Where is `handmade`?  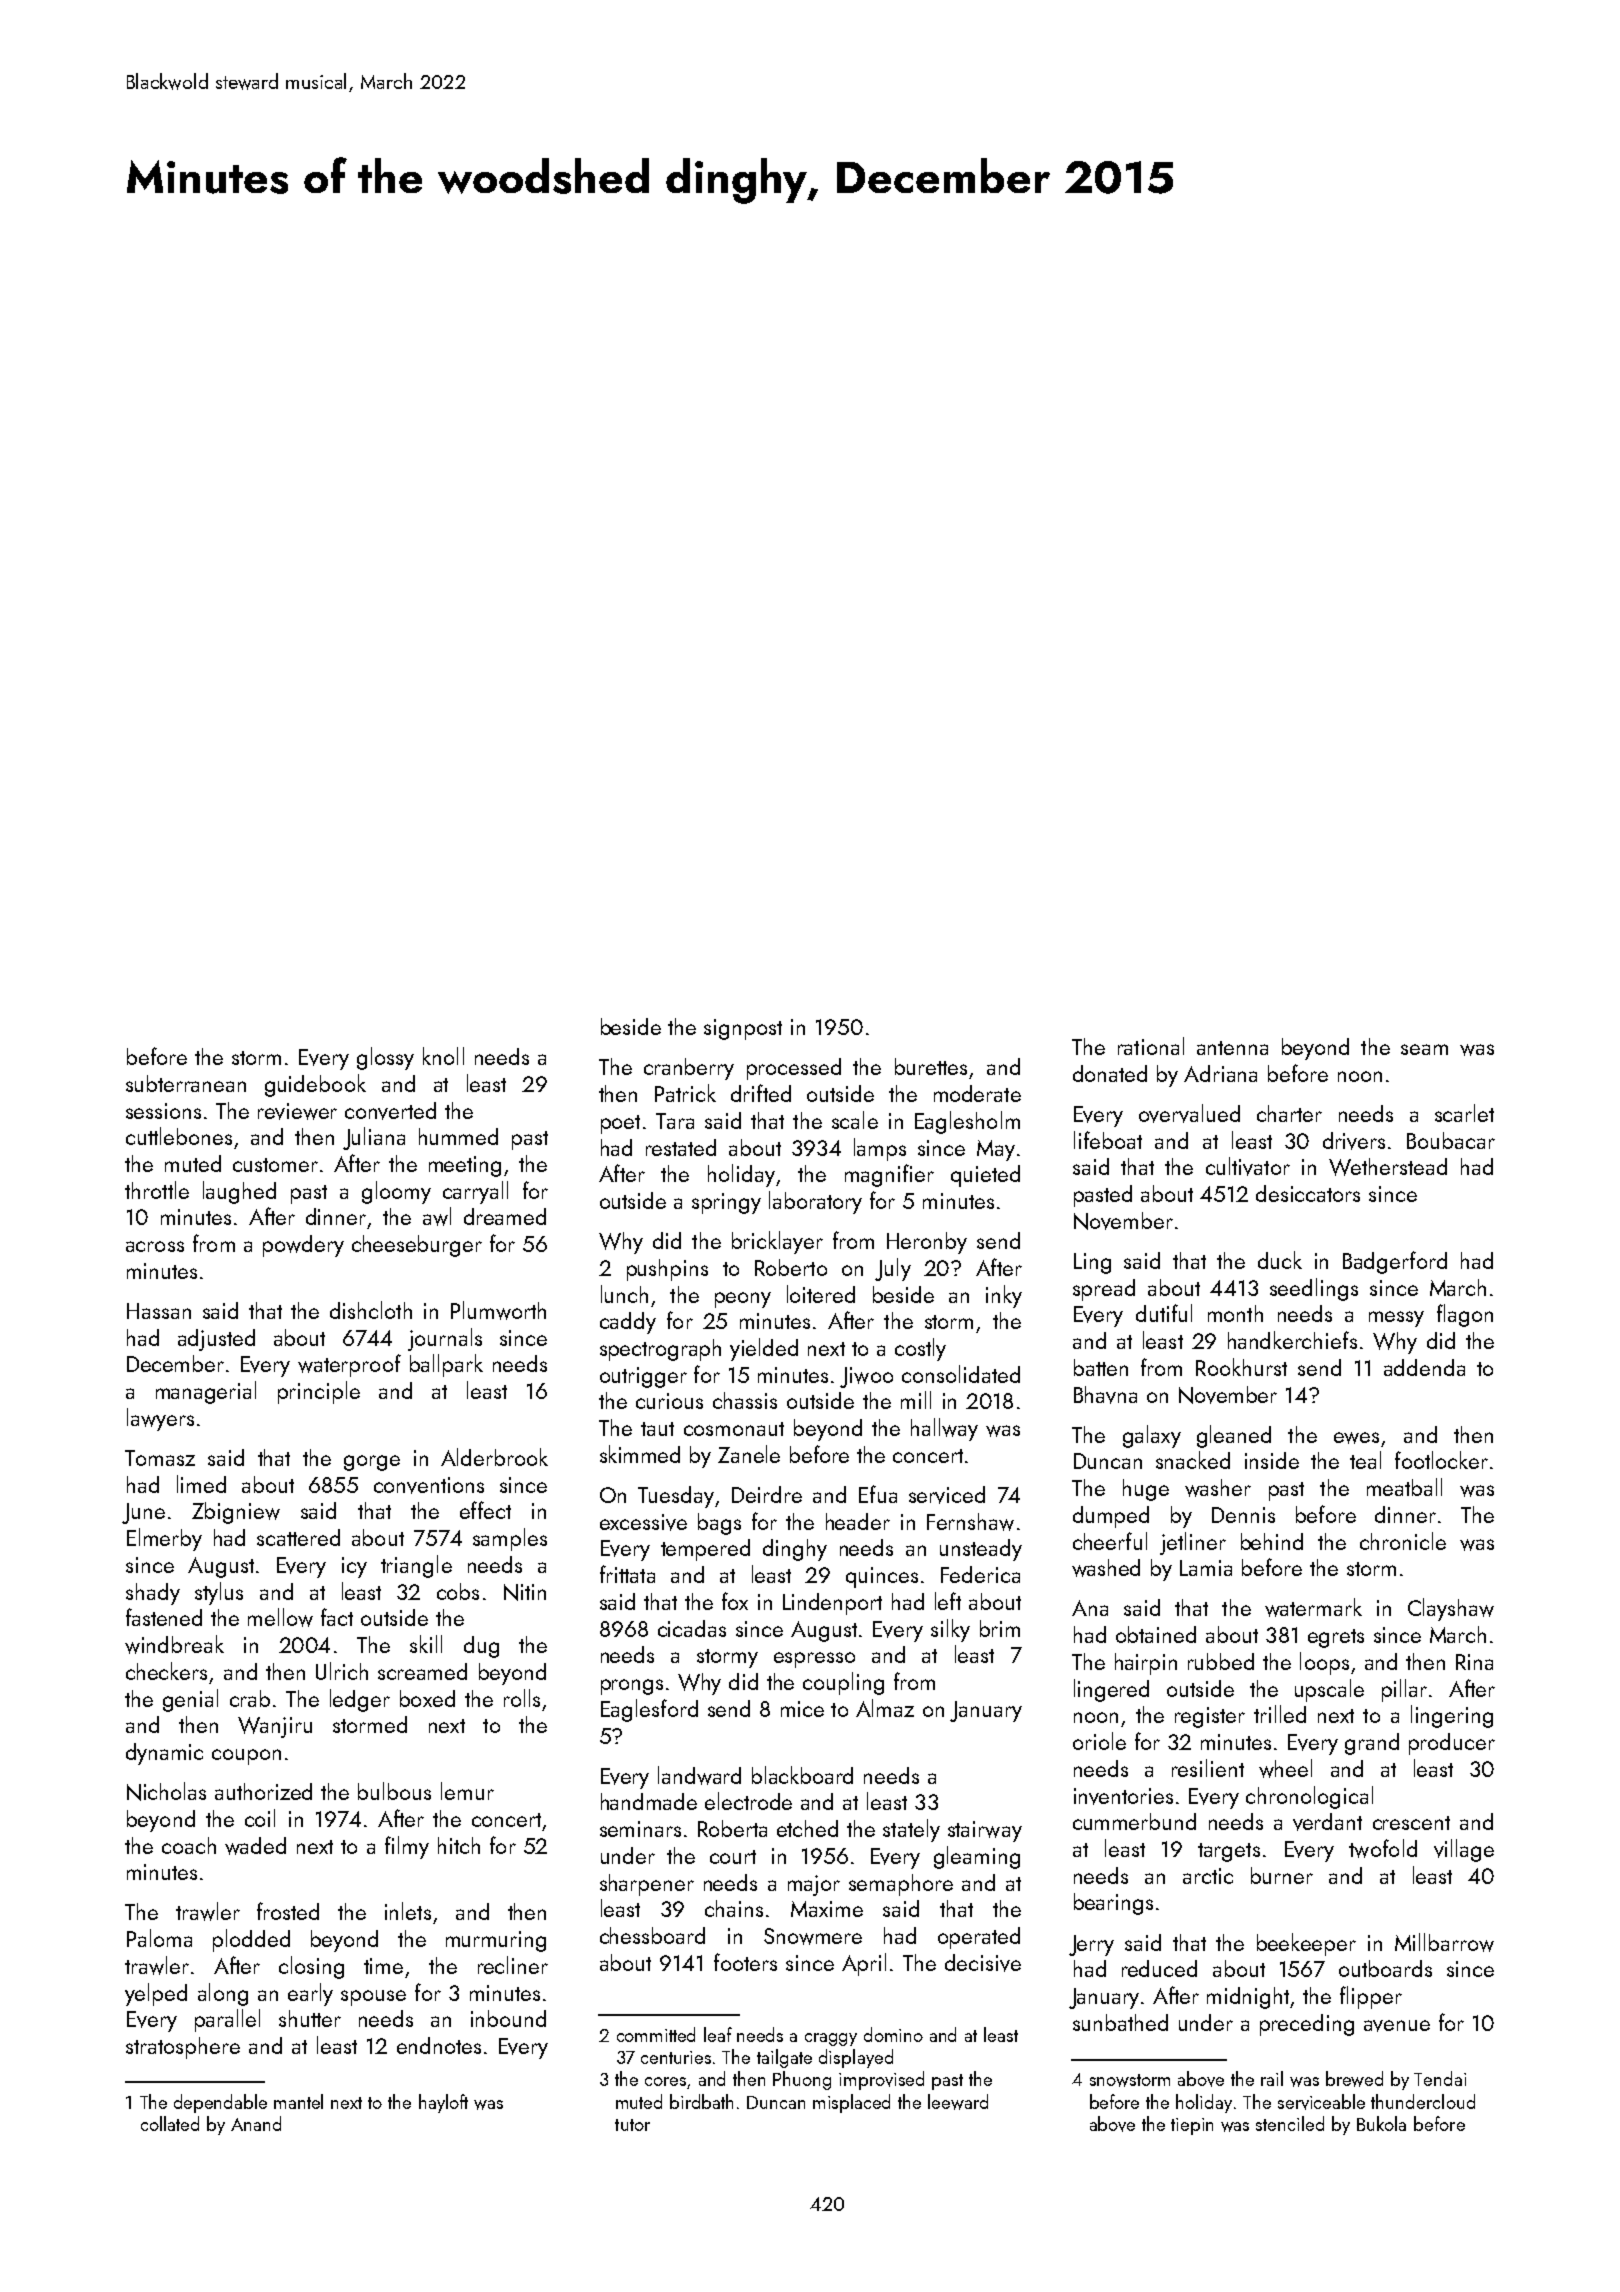
handmade is located at coordinates (649, 1801).
